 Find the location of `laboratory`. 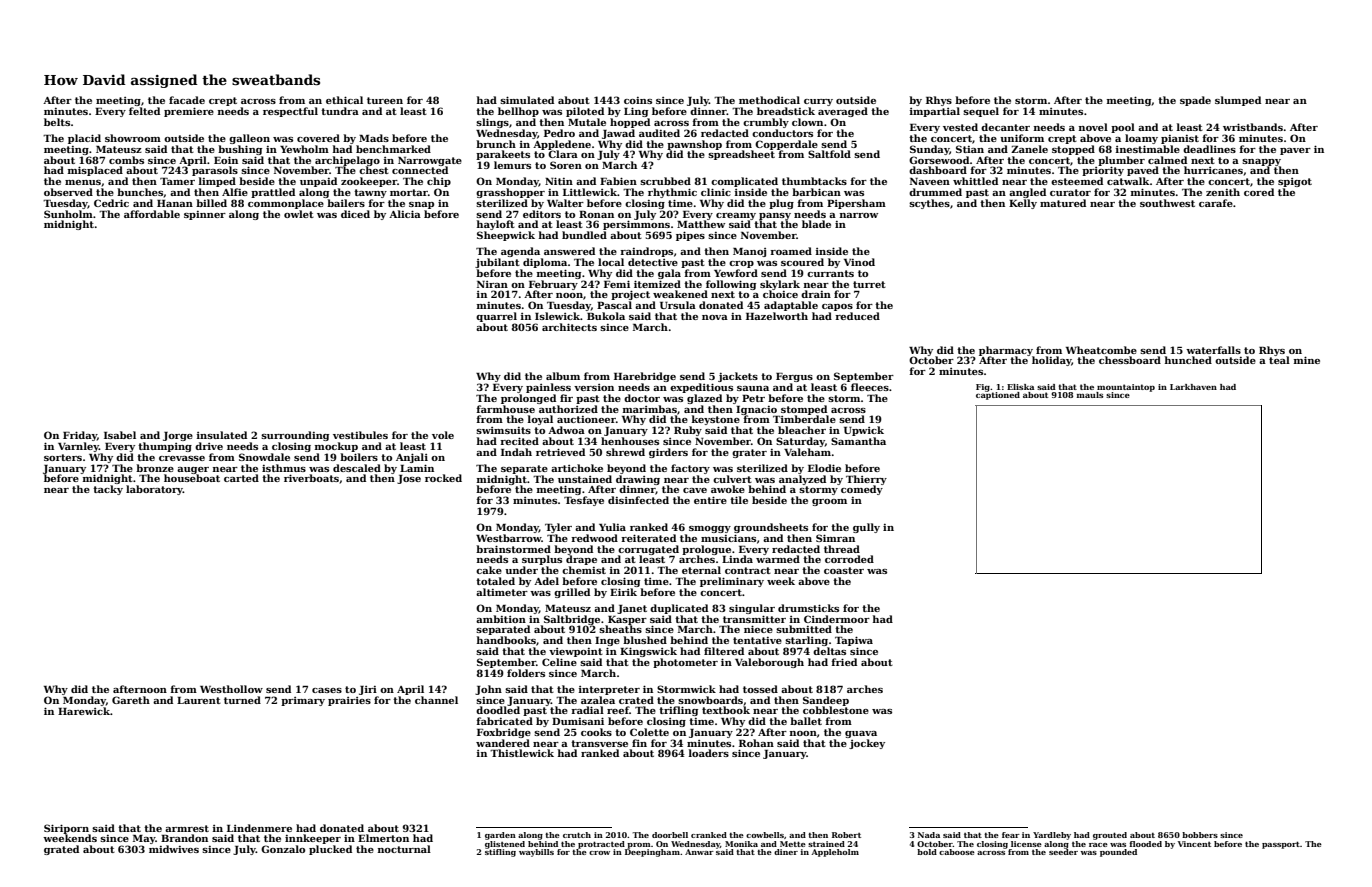

laboratory is located at coordinates (154, 490).
